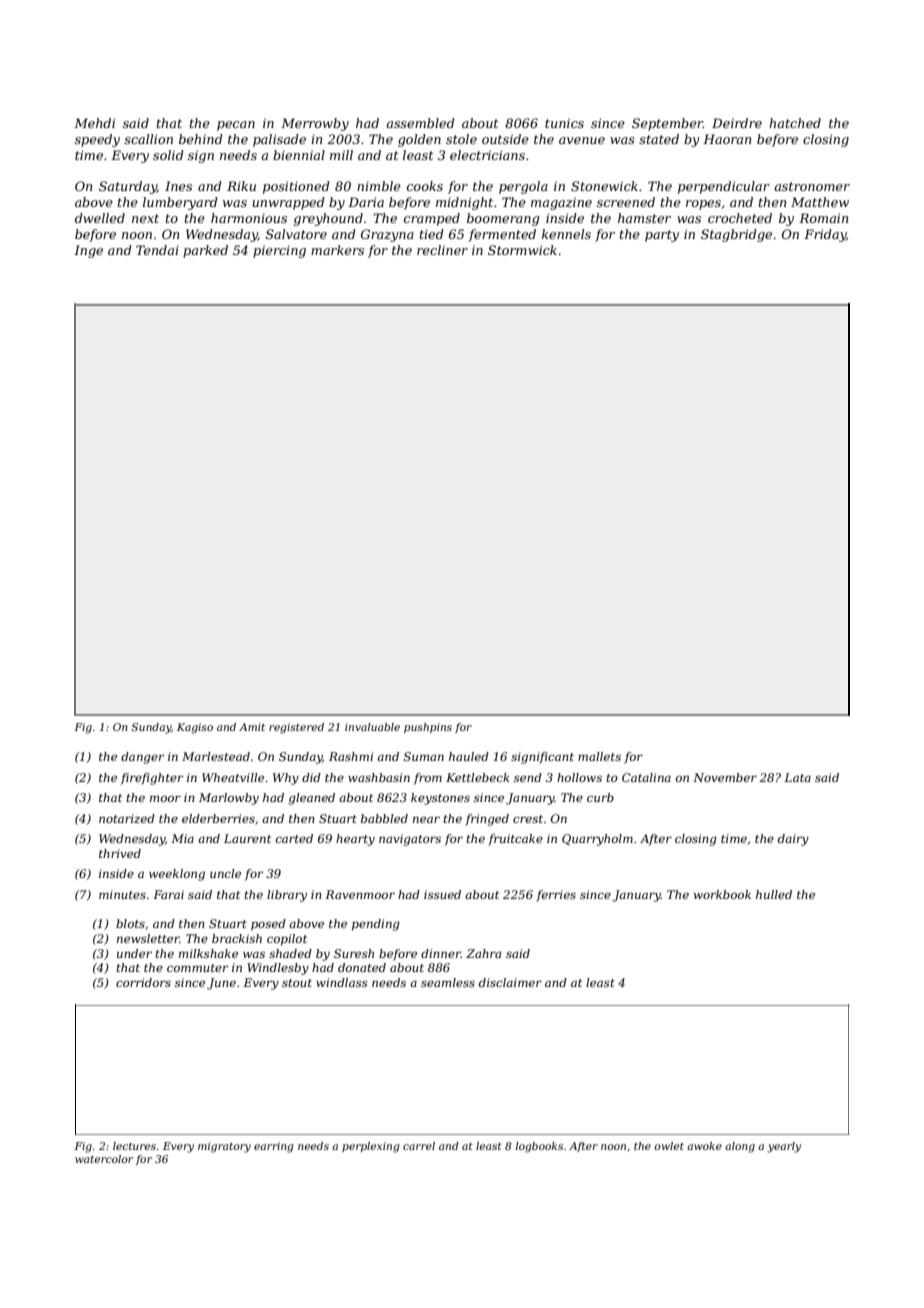 Image resolution: width=924 pixels, height=1308 pixels. I want to click on Stormwick, so click(522, 250).
